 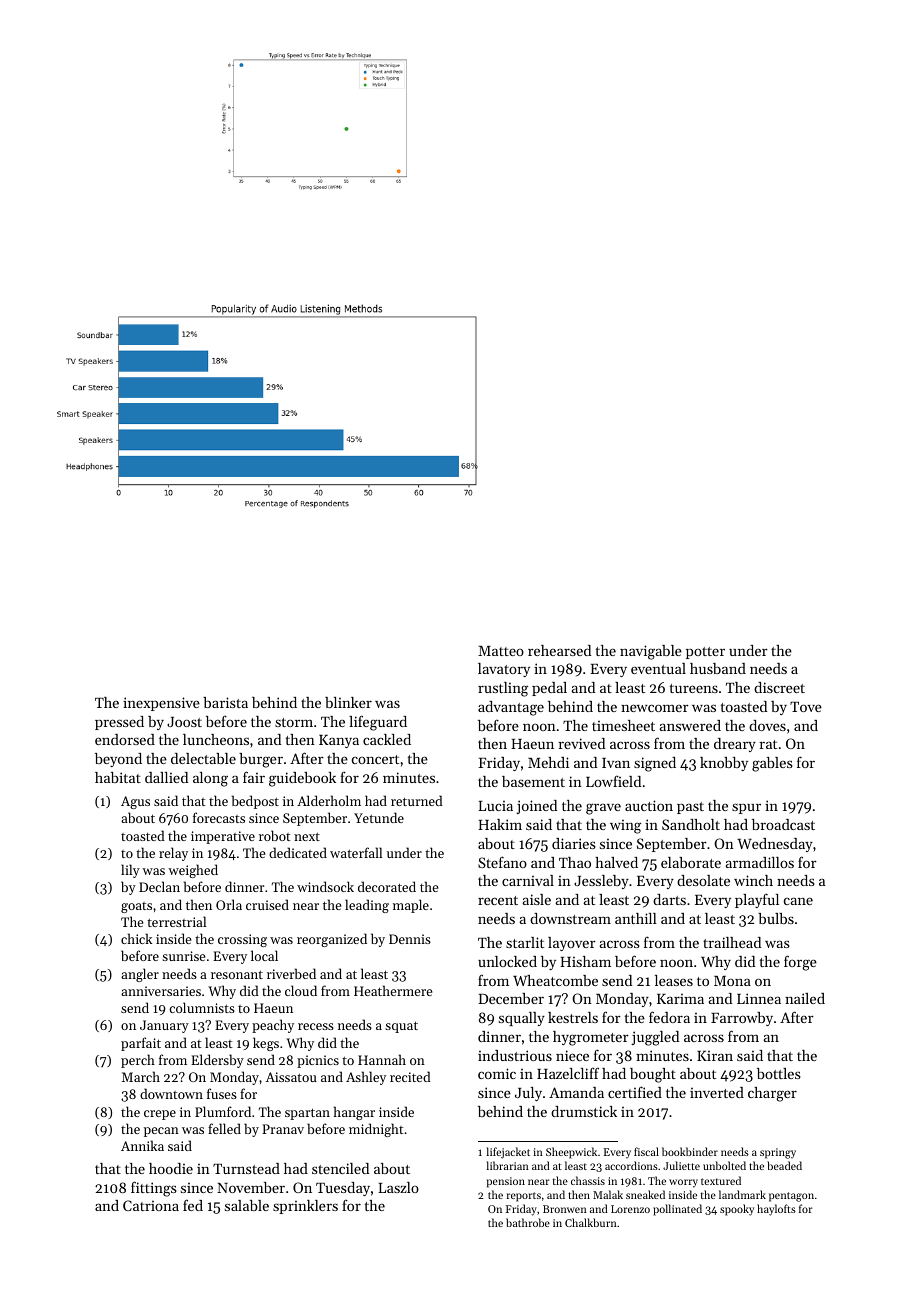 What do you see at coordinates (669, 1017) in the document?
I see `fedora` at bounding box center [669, 1017].
